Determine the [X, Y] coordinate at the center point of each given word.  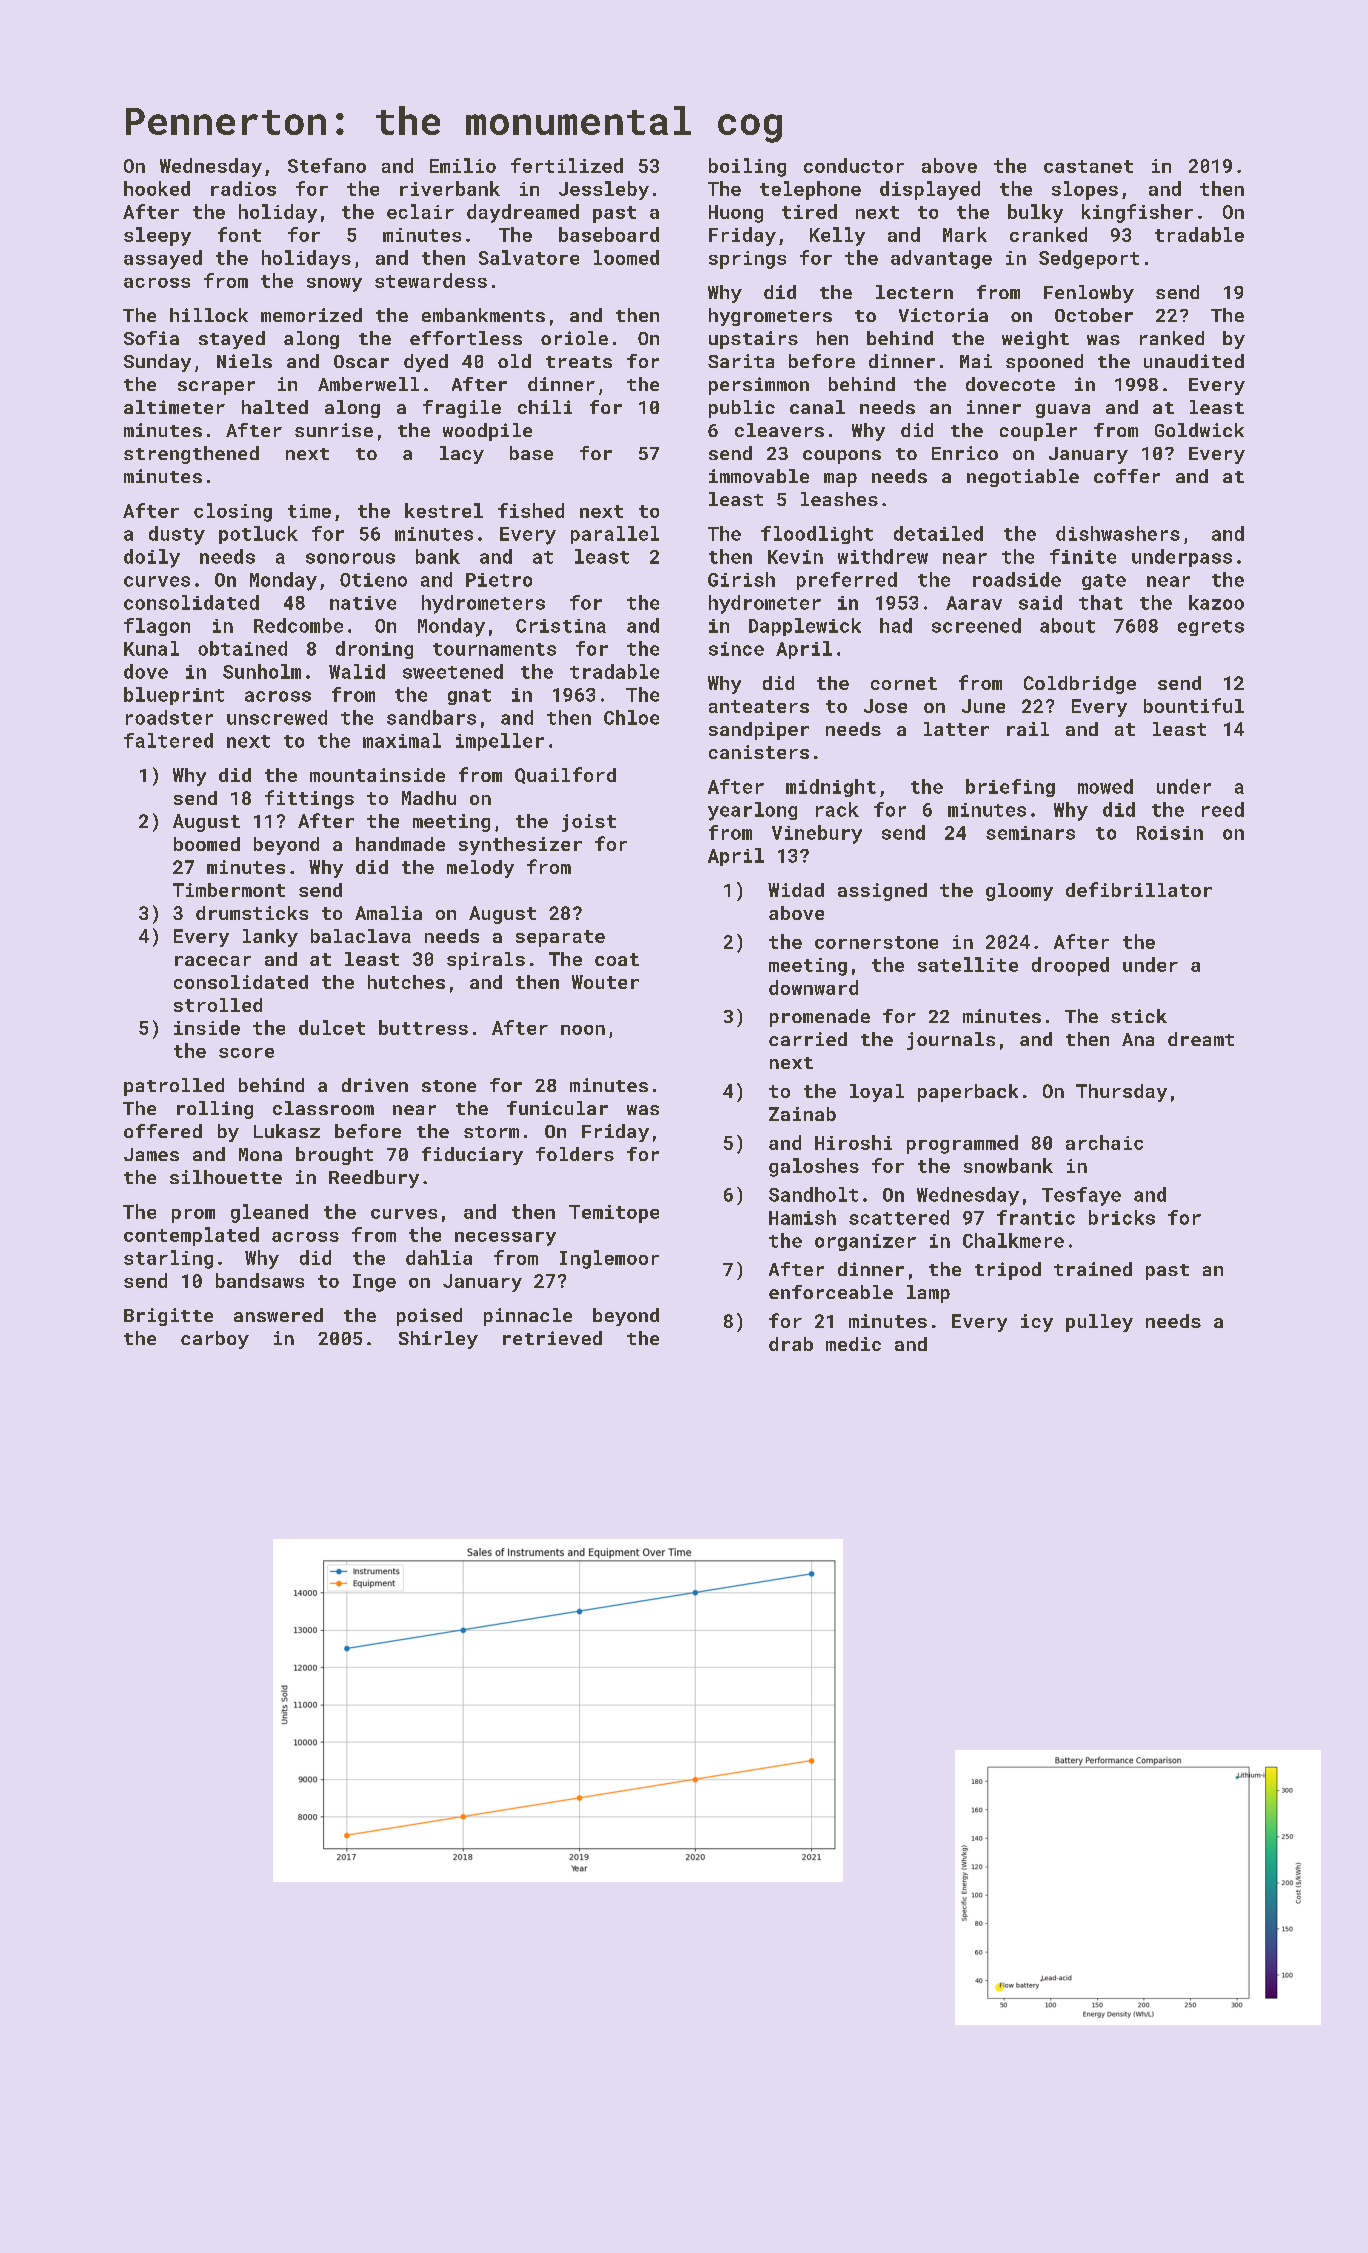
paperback [968, 1093]
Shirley [438, 1340]
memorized [311, 315]
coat [617, 959]
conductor [854, 165]
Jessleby [604, 190]
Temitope [614, 1214]
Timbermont [229, 890]
